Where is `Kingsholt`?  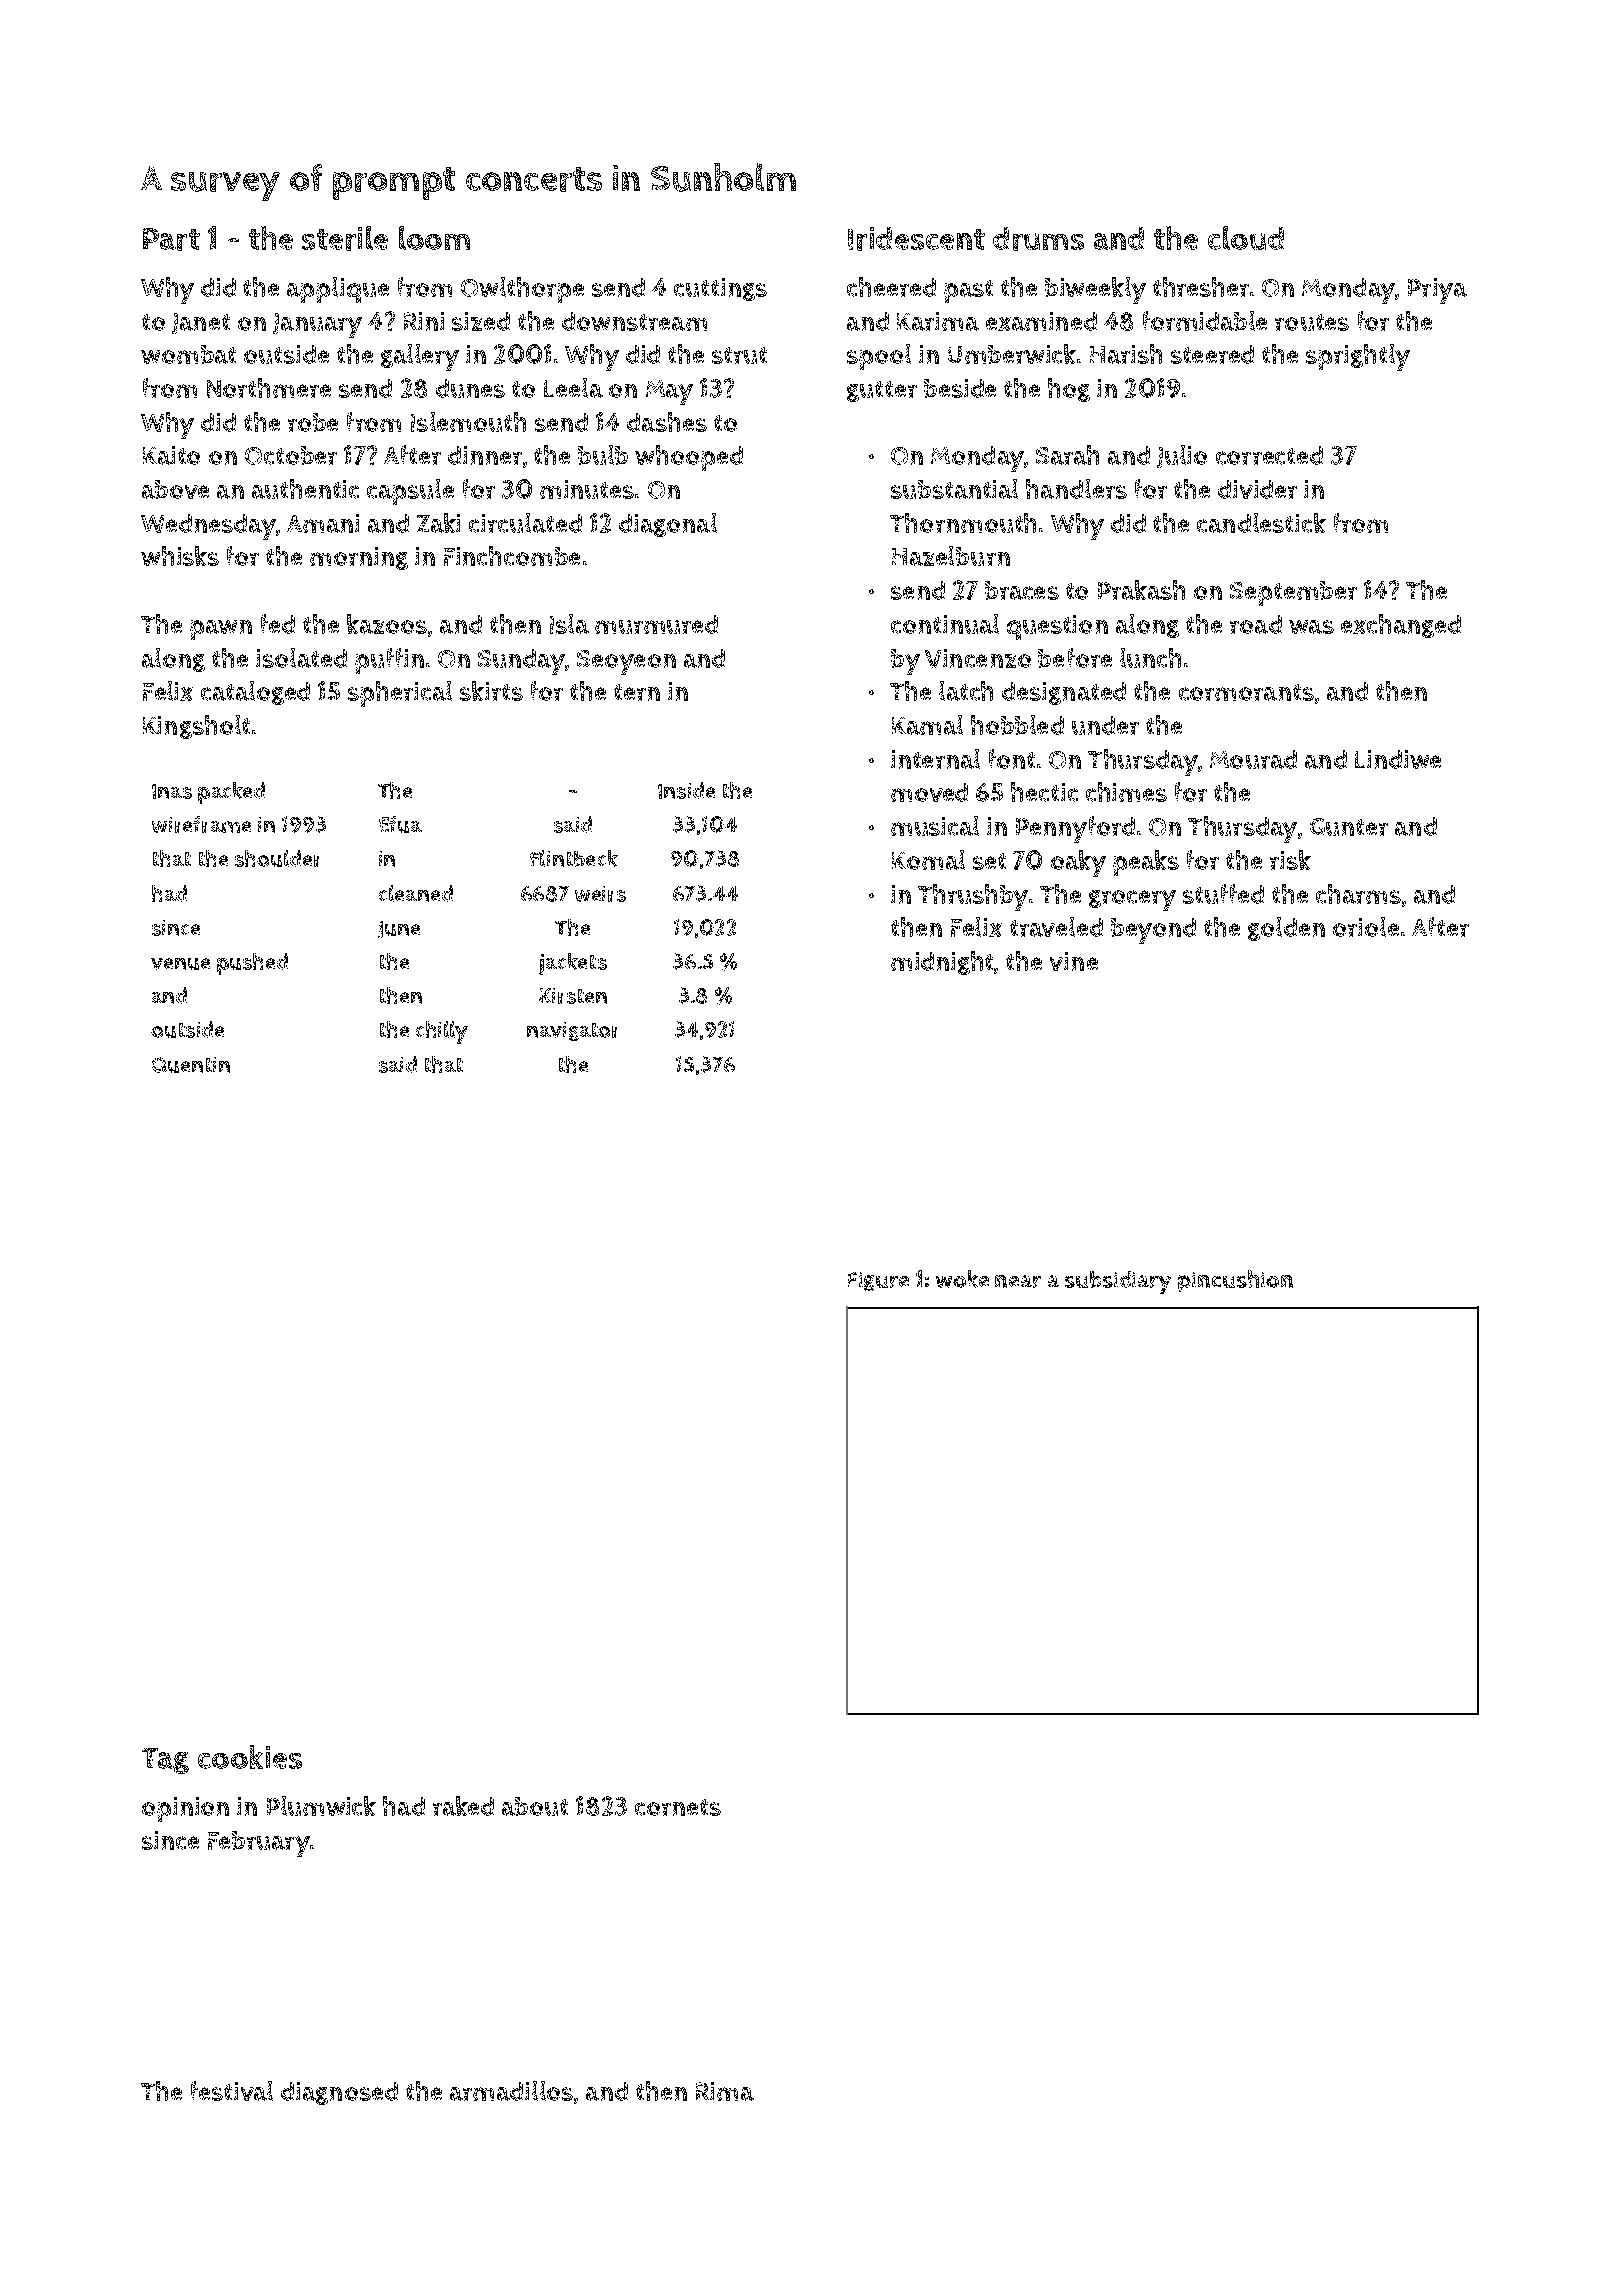 Kingsholt is located at coordinates (196, 727).
